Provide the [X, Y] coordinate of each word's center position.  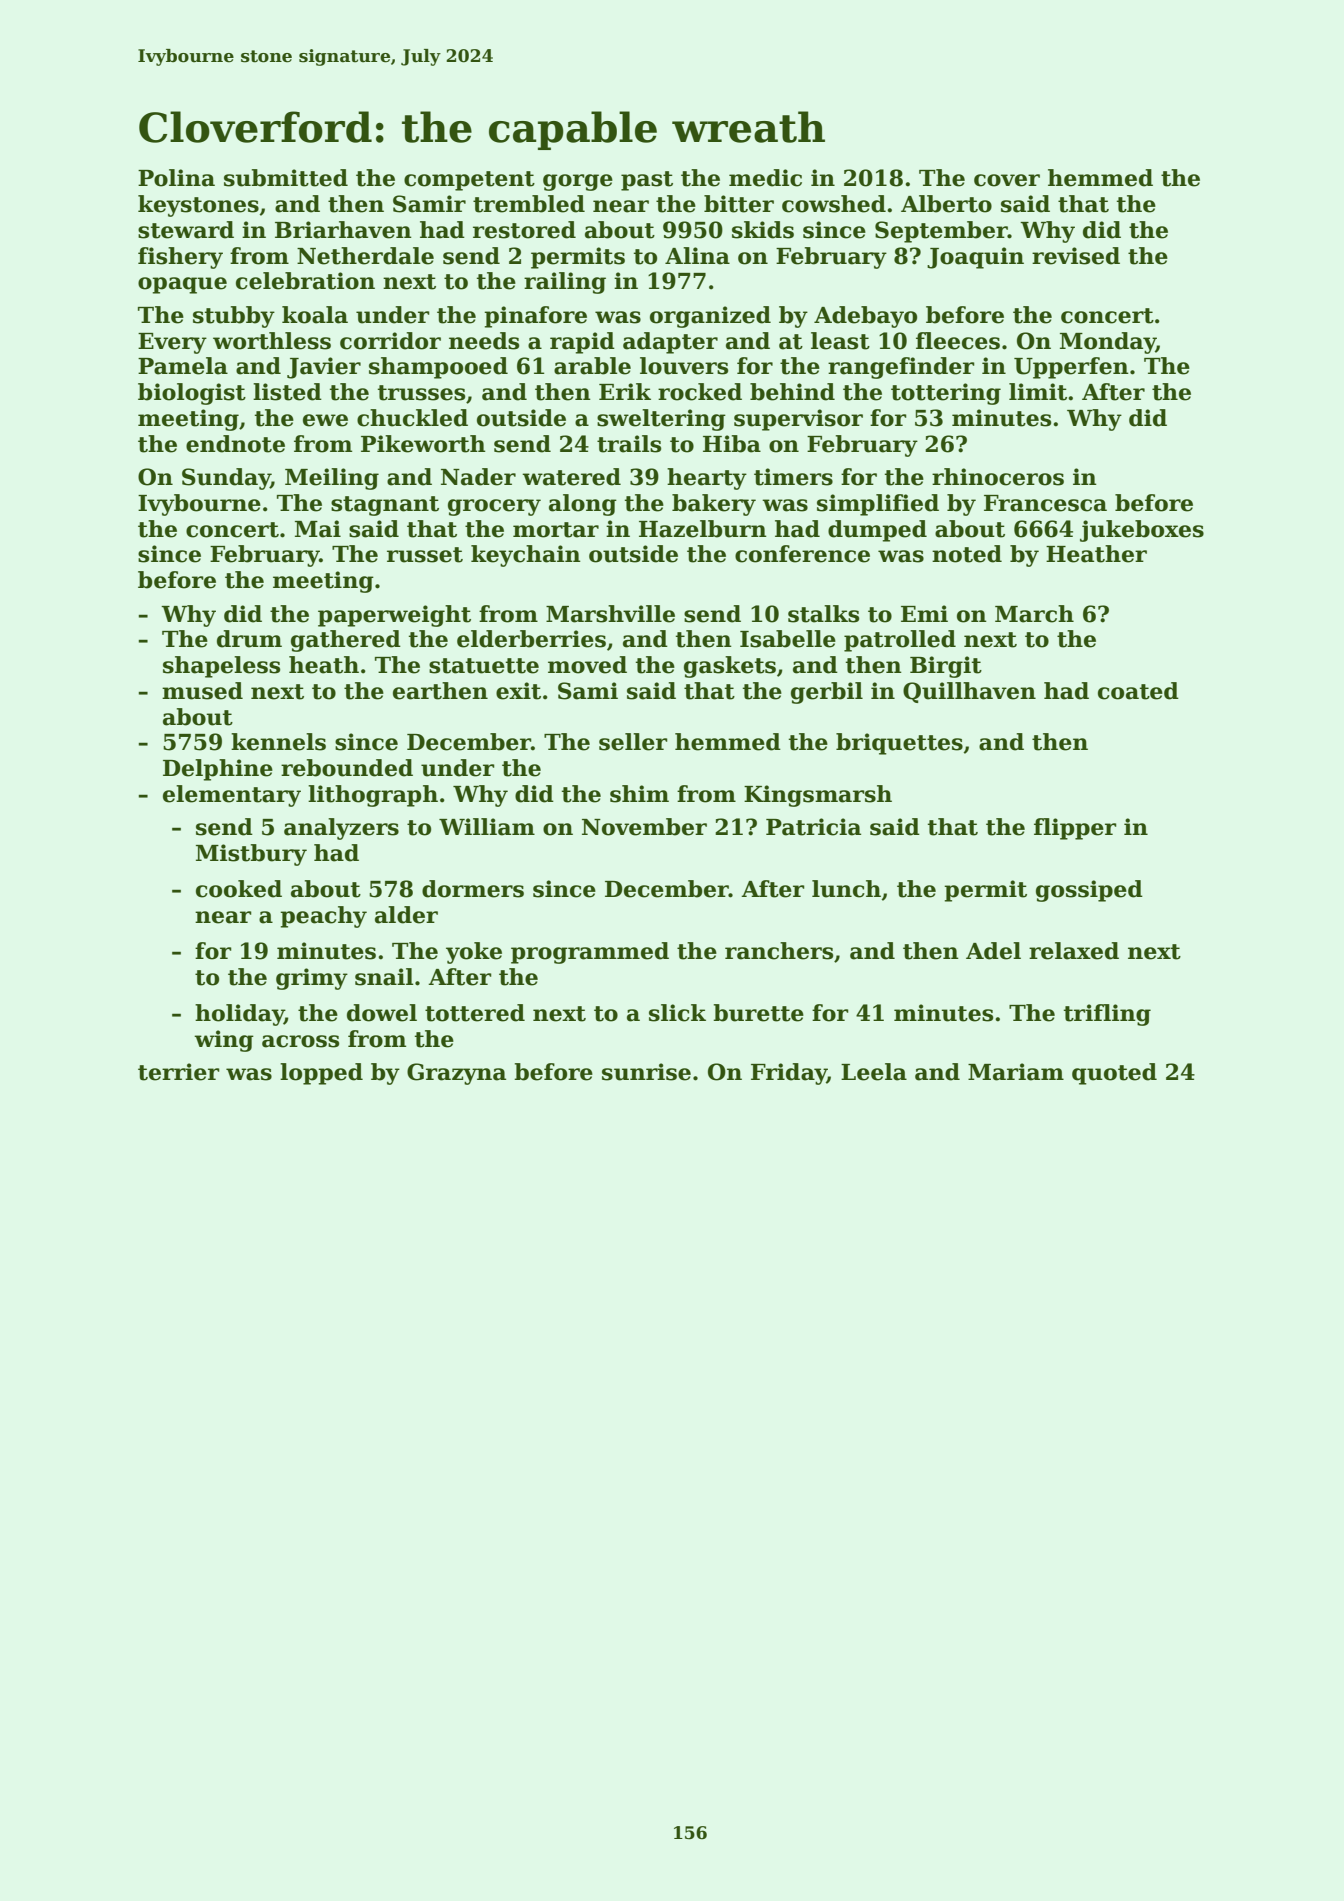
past [647, 181]
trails [629, 444]
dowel [382, 1013]
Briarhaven [343, 230]
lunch [846, 889]
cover [1007, 180]
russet [425, 555]
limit [1038, 392]
